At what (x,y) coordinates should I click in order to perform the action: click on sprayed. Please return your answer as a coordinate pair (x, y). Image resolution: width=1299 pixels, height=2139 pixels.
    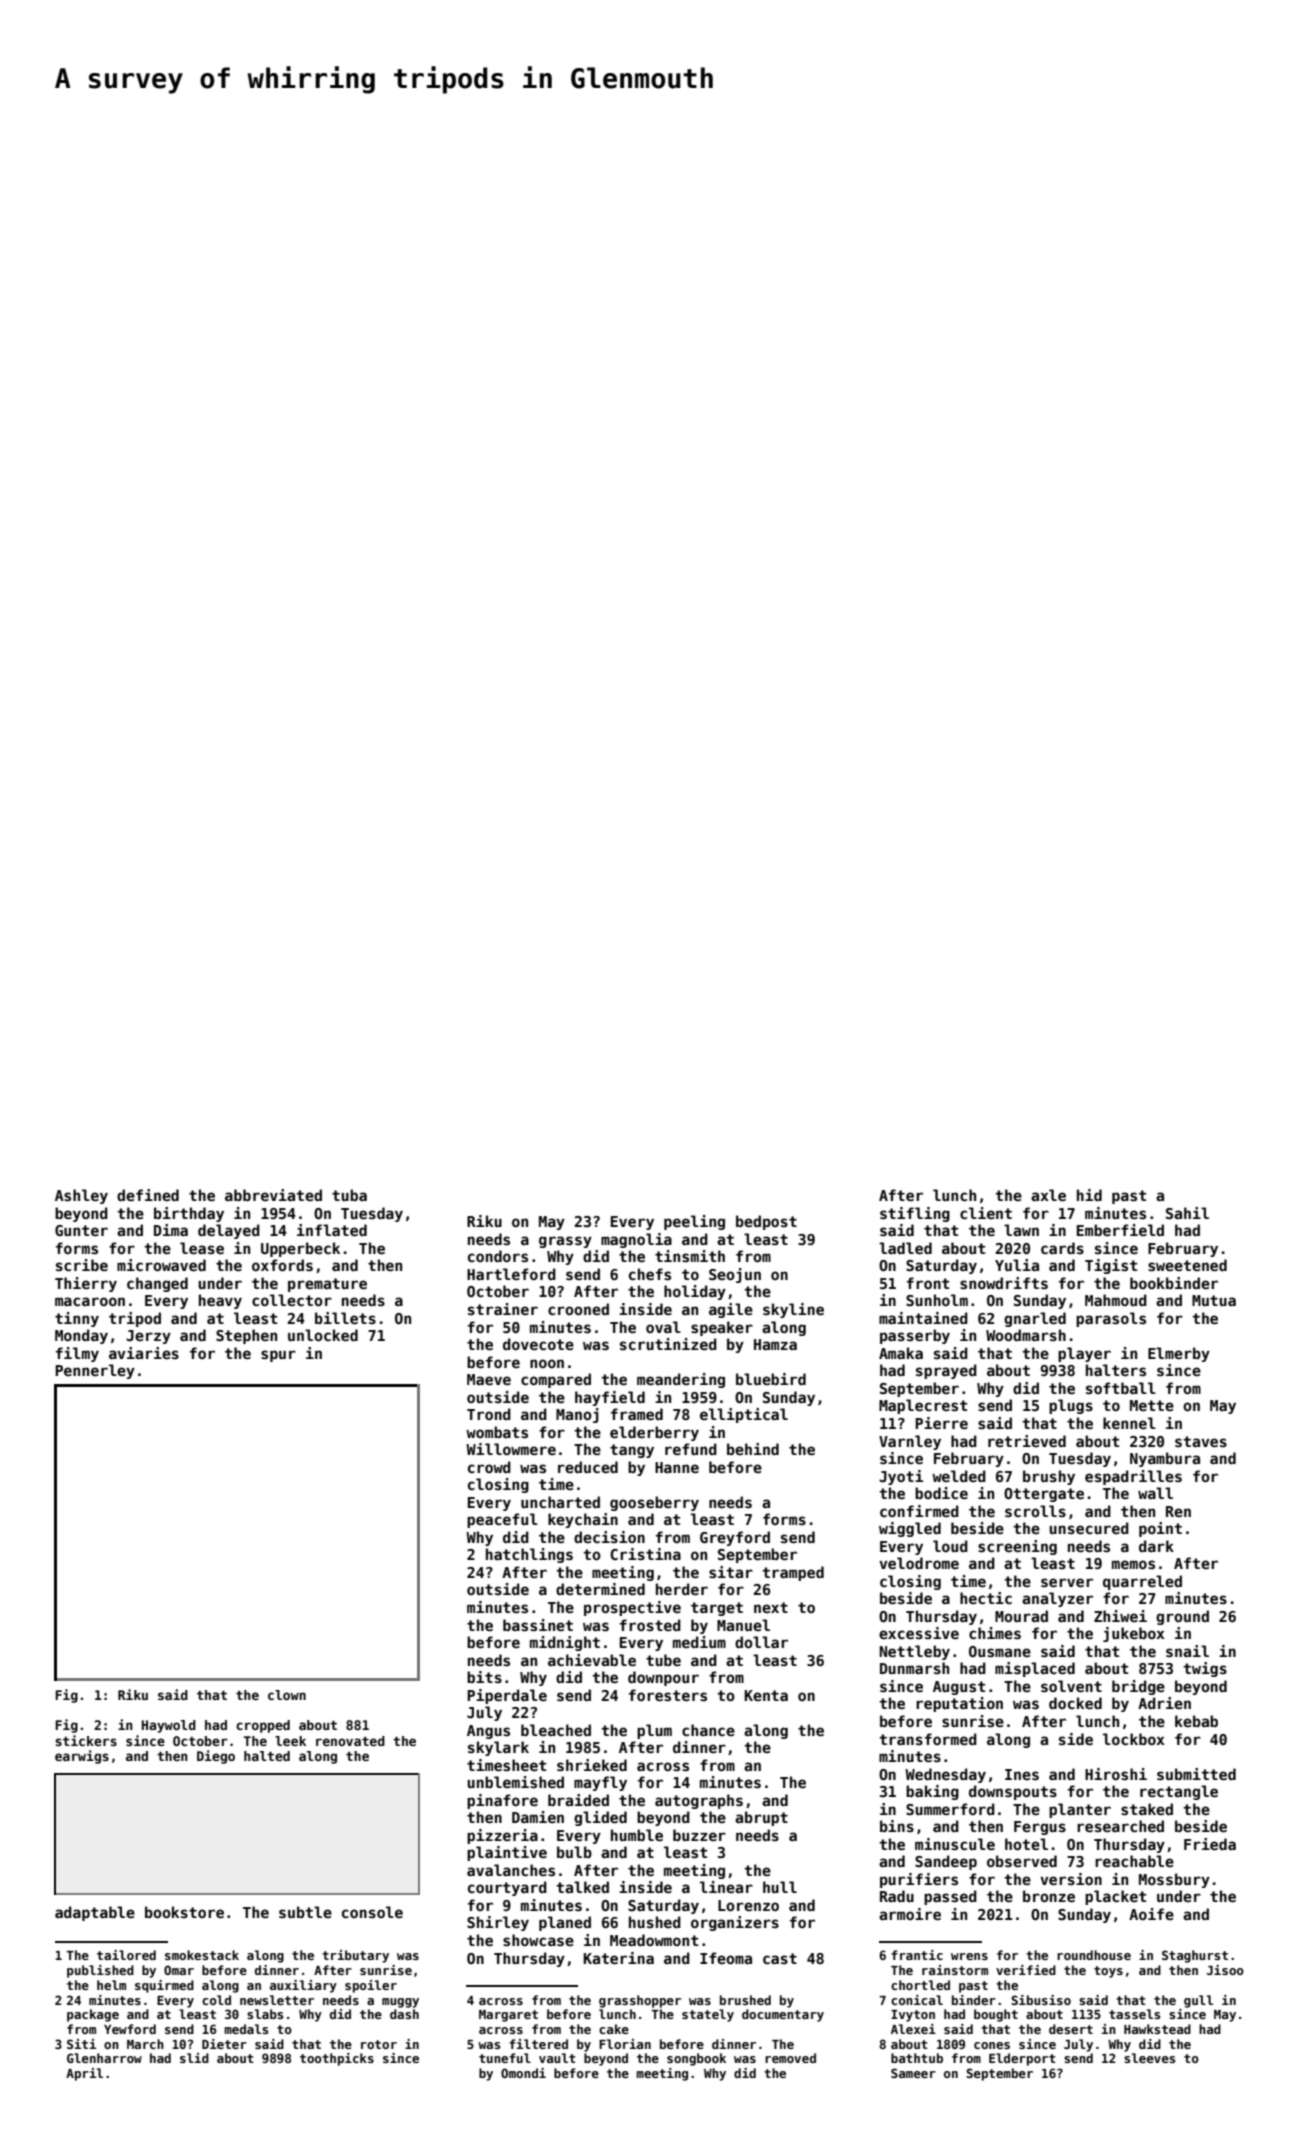
    Looking at the image, I should click on (946, 1371).
